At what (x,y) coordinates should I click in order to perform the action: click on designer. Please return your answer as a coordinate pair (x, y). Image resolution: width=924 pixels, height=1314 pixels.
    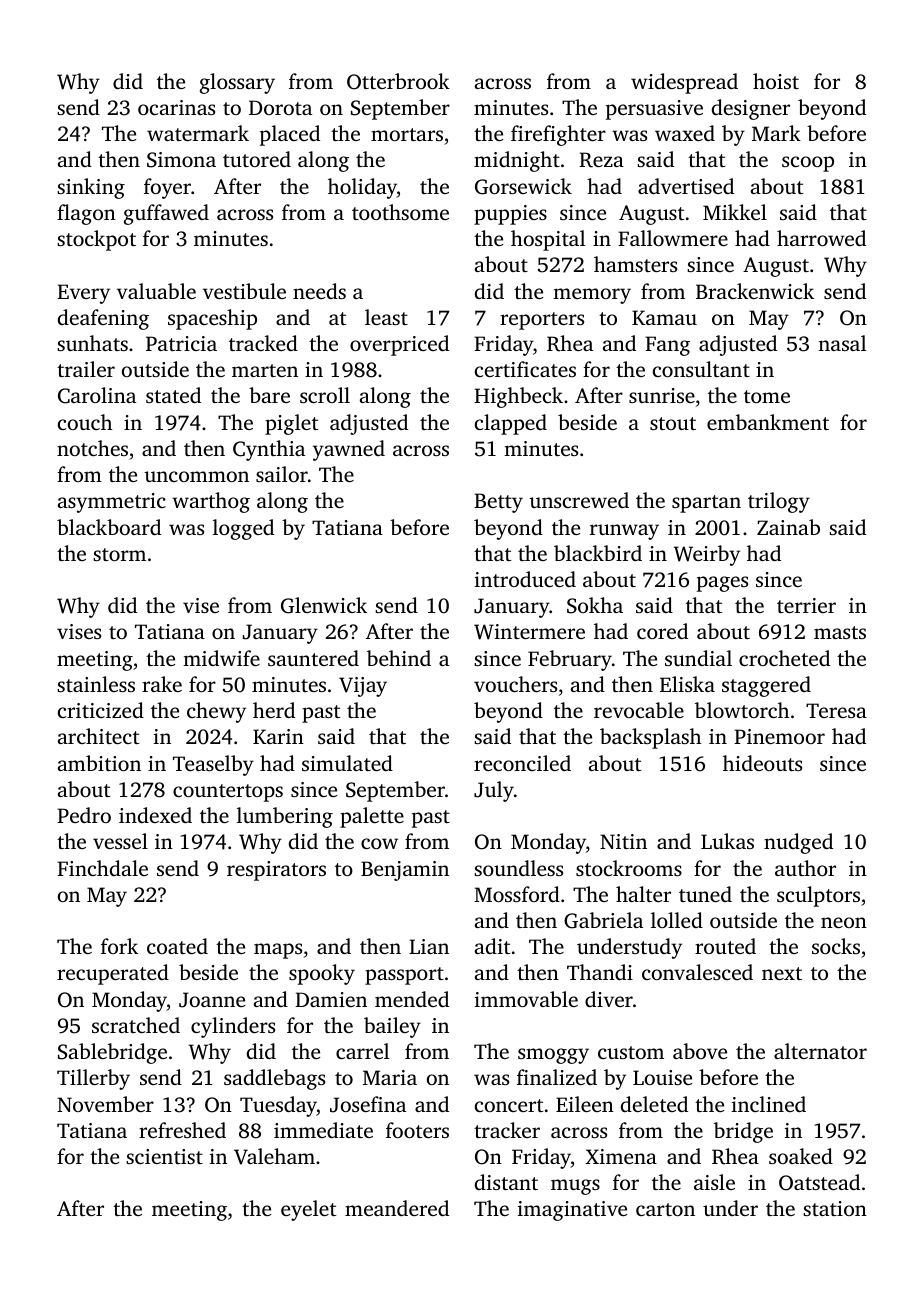
    Looking at the image, I should click on (751, 109).
